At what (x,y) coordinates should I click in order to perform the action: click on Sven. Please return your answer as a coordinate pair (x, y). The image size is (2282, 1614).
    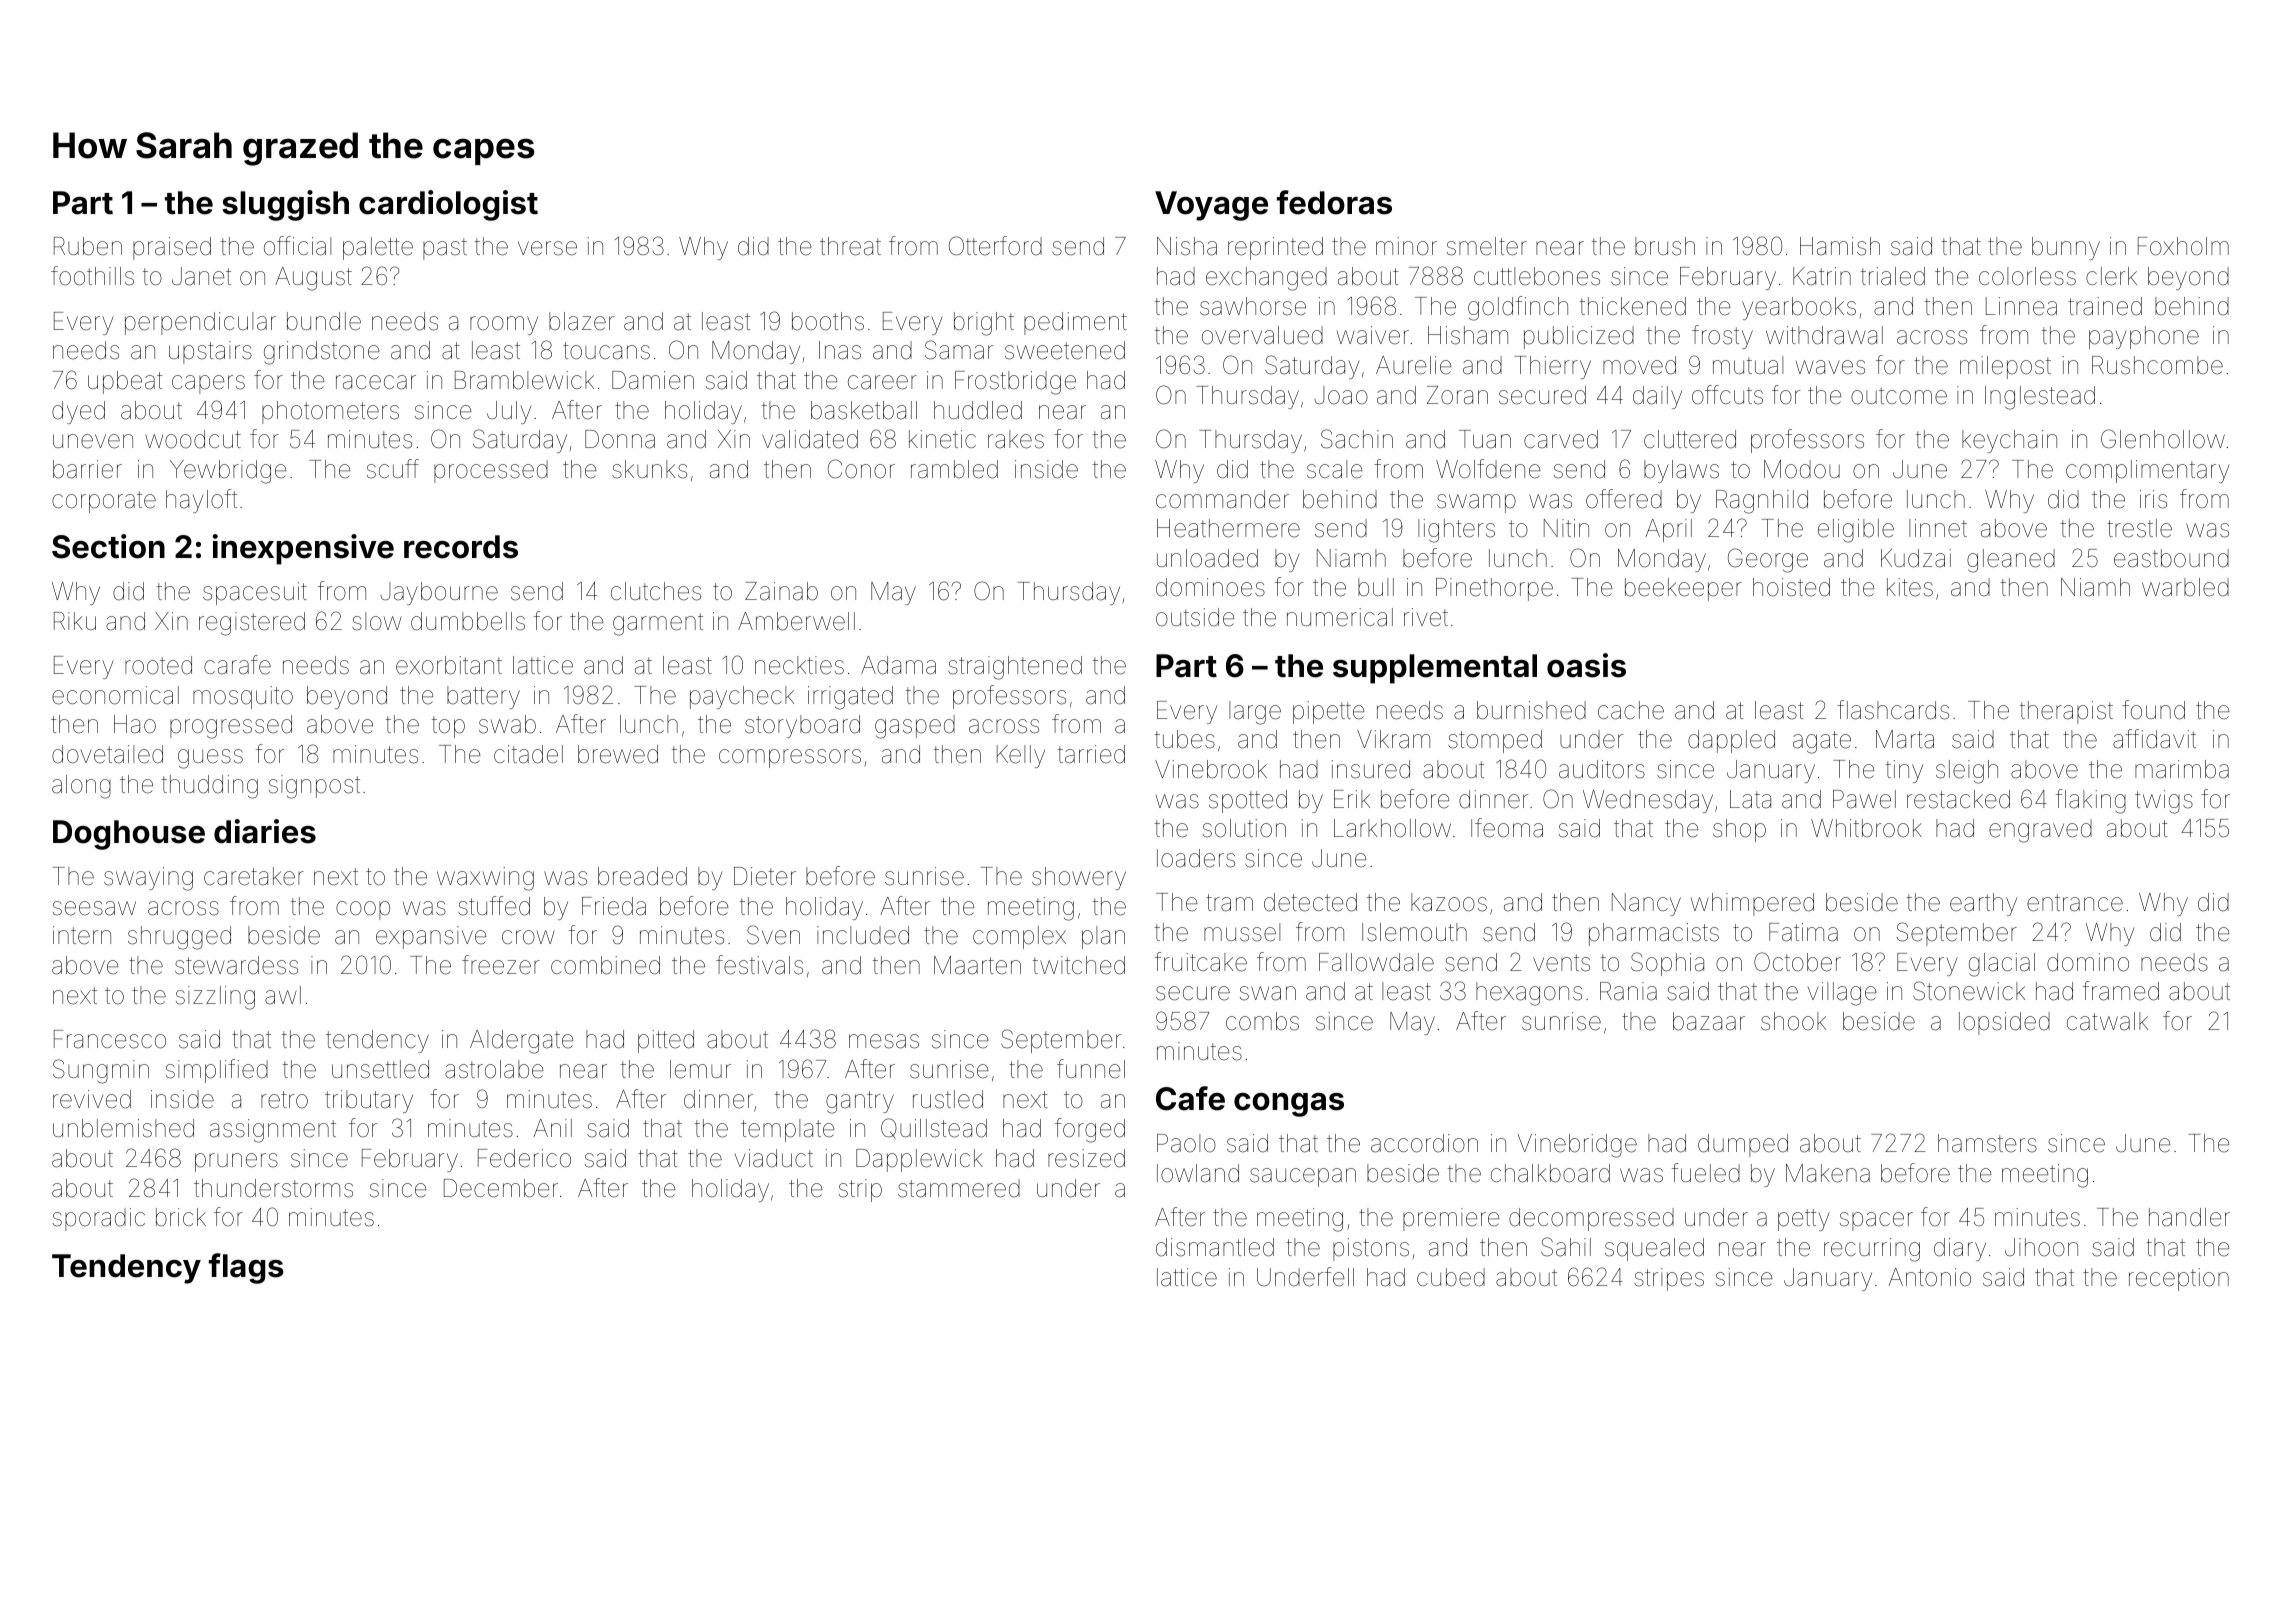
    Looking at the image, I should click on (773, 935).
